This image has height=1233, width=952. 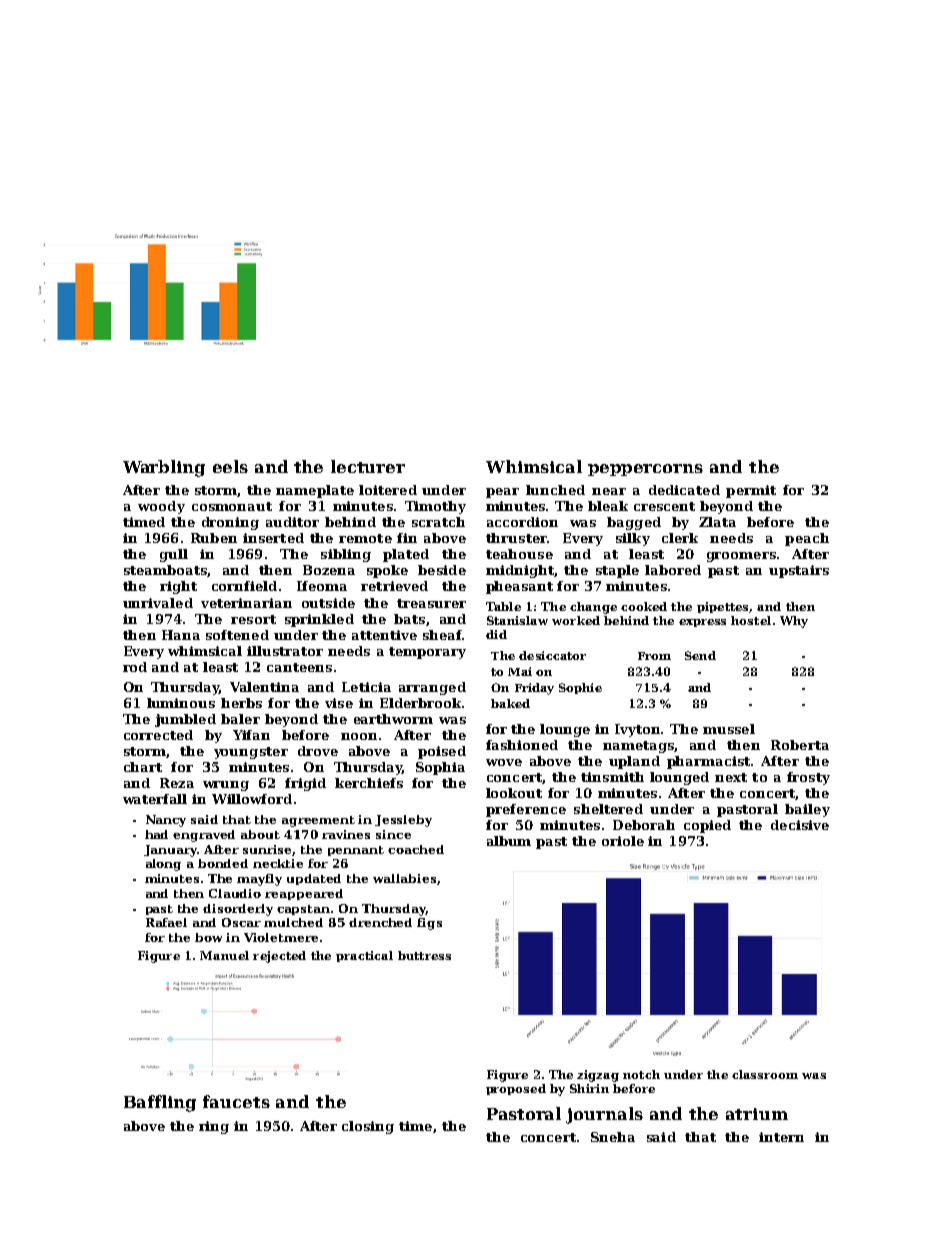 What do you see at coordinates (181, 703) in the image?
I see `luminous` at bounding box center [181, 703].
